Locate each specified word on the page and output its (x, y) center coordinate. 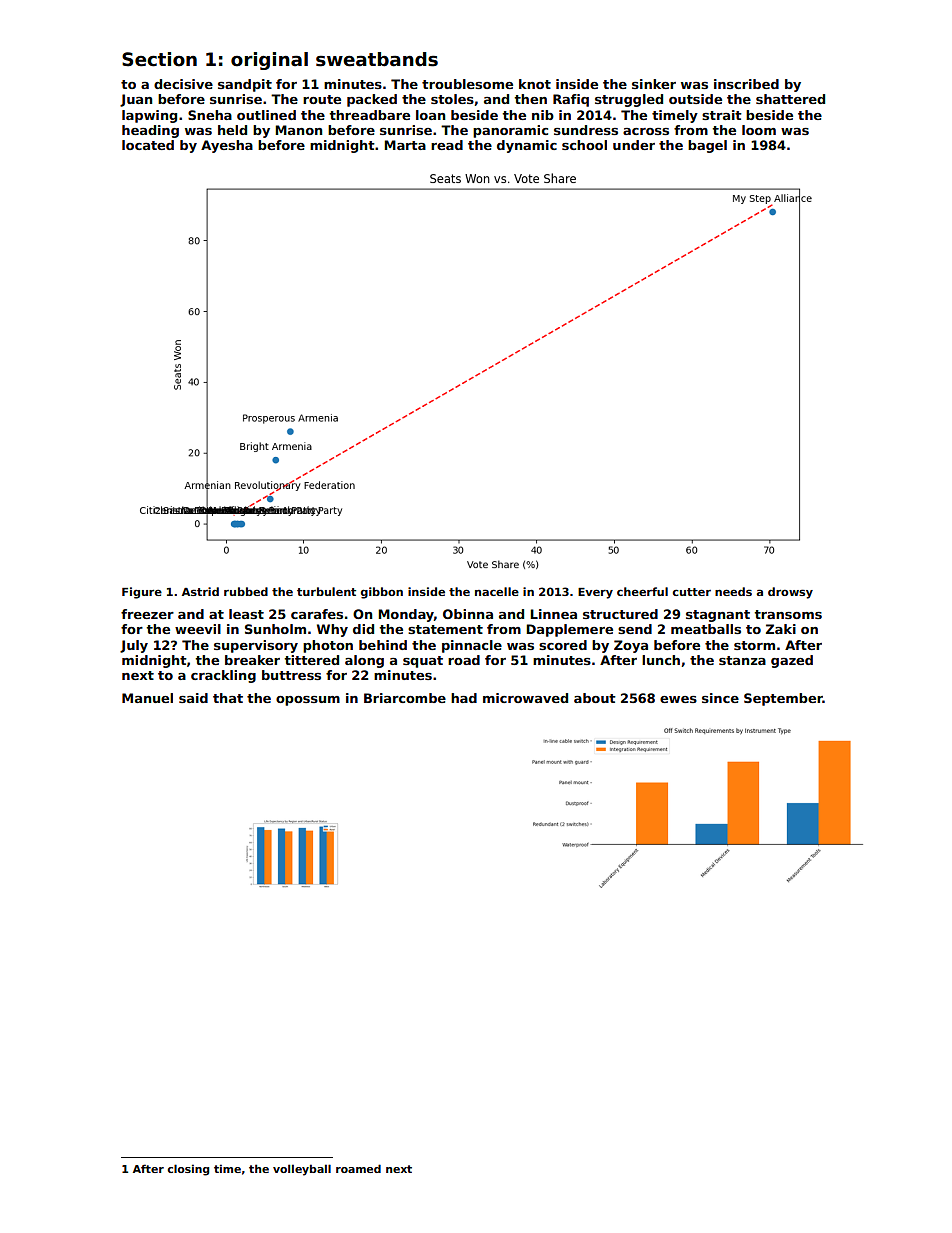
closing (188, 1170)
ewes (678, 699)
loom (759, 130)
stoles (452, 99)
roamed (358, 1168)
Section (159, 59)
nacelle (497, 591)
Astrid (200, 591)
